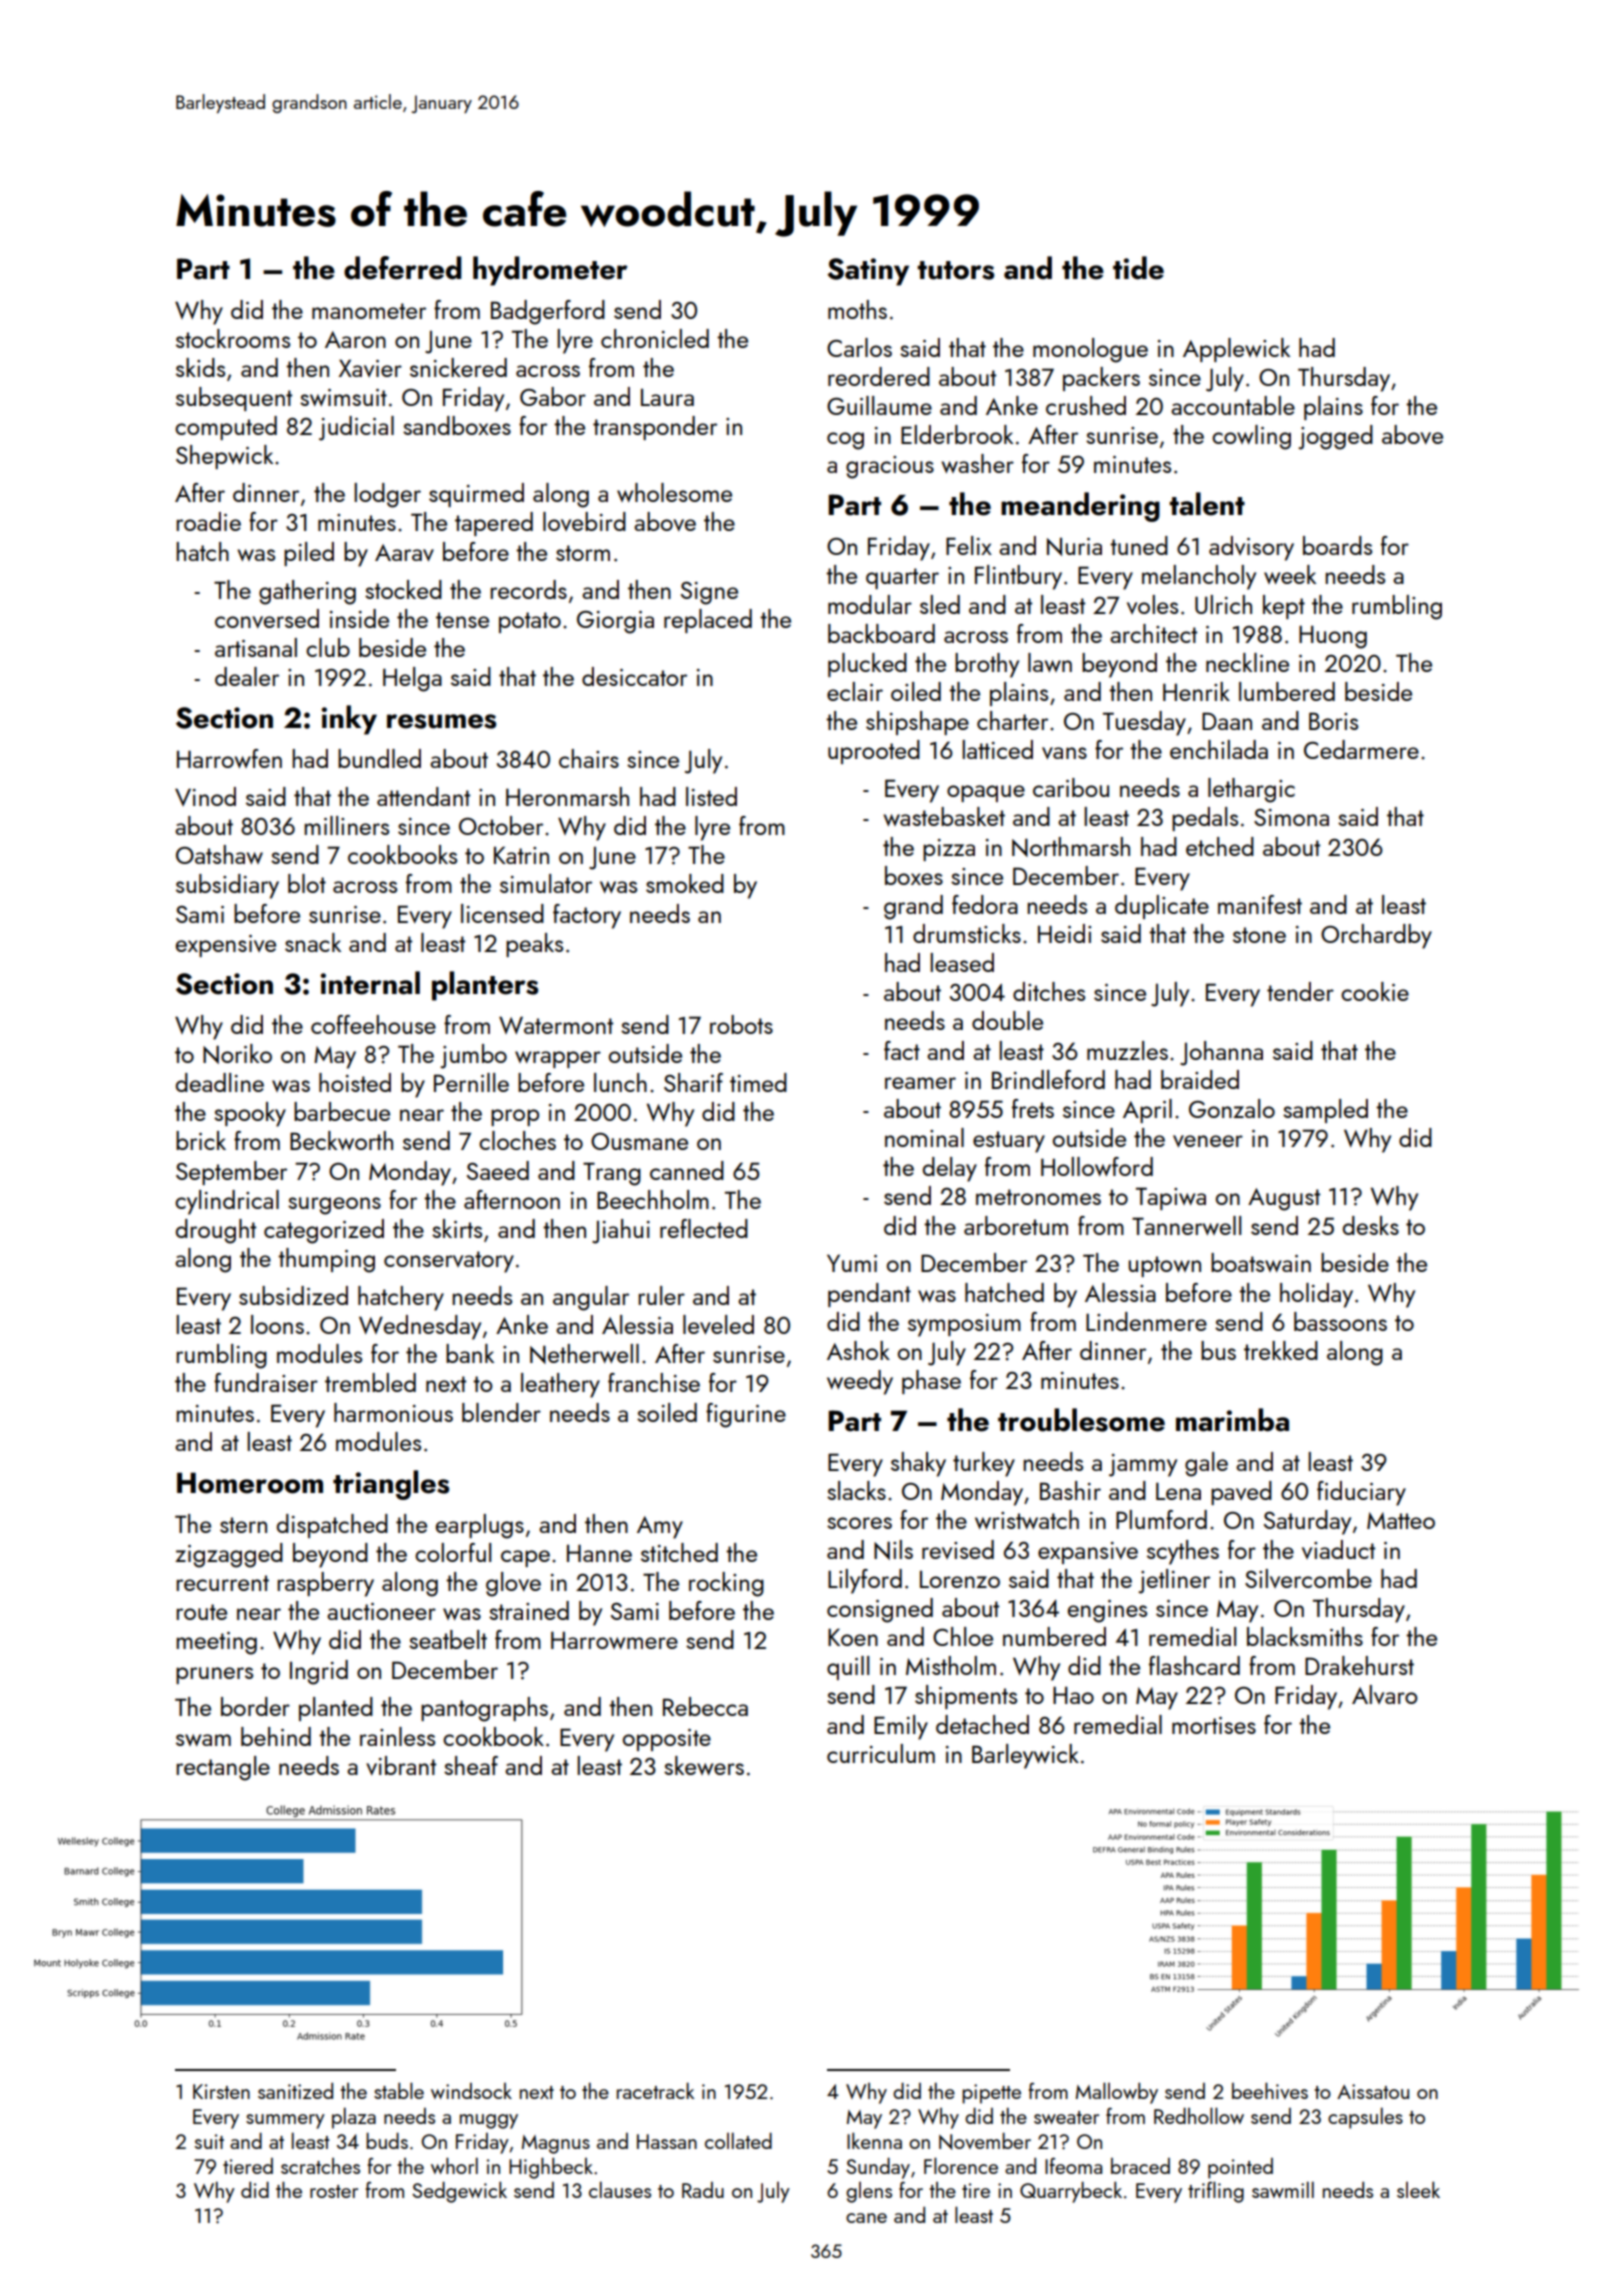 Image resolution: width=1620 pixels, height=2292 pixels. I want to click on manifest, so click(1260, 904).
